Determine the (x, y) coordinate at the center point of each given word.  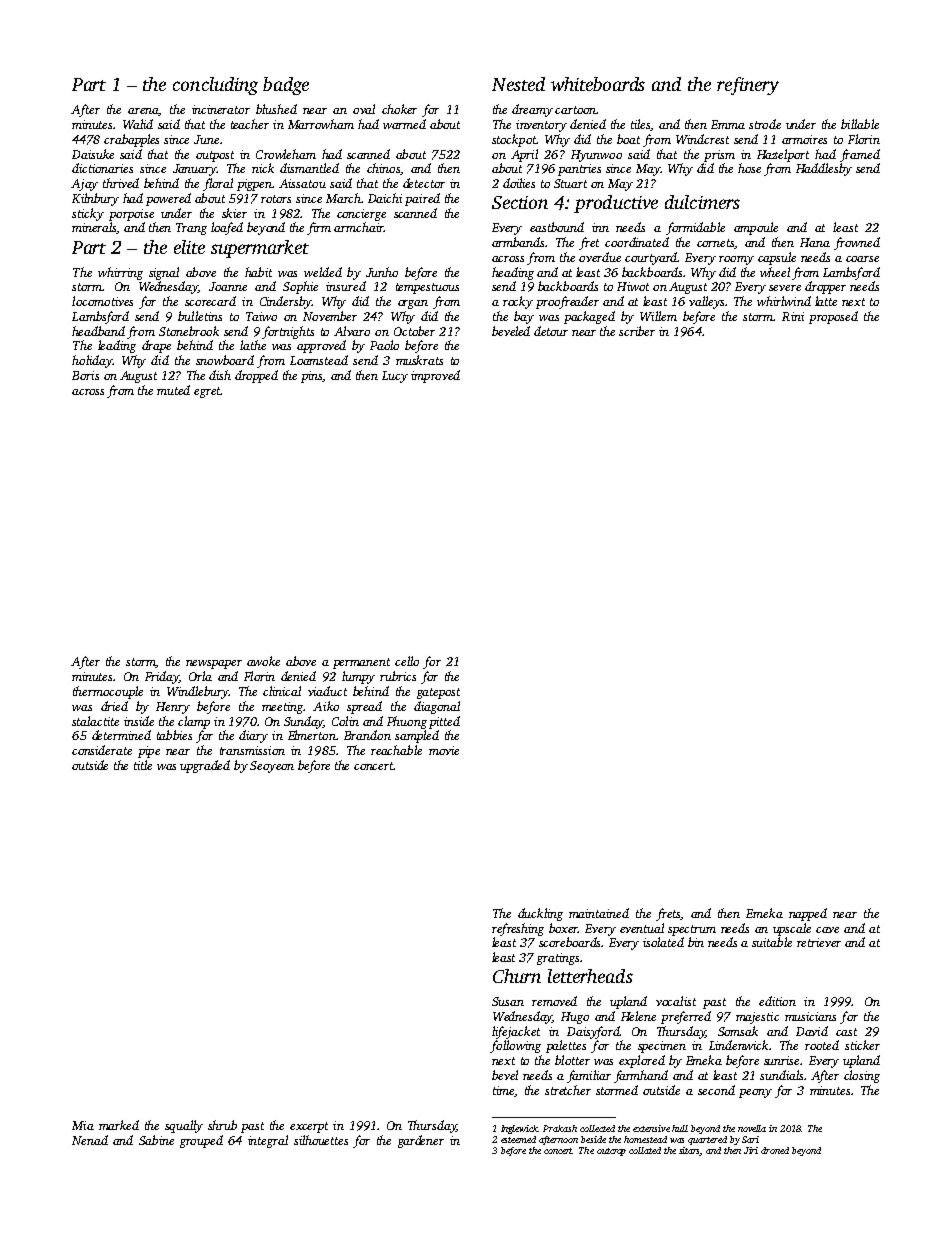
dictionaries (102, 168)
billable (860, 124)
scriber (637, 331)
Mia (83, 1125)
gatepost (438, 693)
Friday (162, 677)
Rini (793, 316)
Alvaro (352, 331)
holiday (92, 361)
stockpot (514, 140)
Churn (517, 976)
